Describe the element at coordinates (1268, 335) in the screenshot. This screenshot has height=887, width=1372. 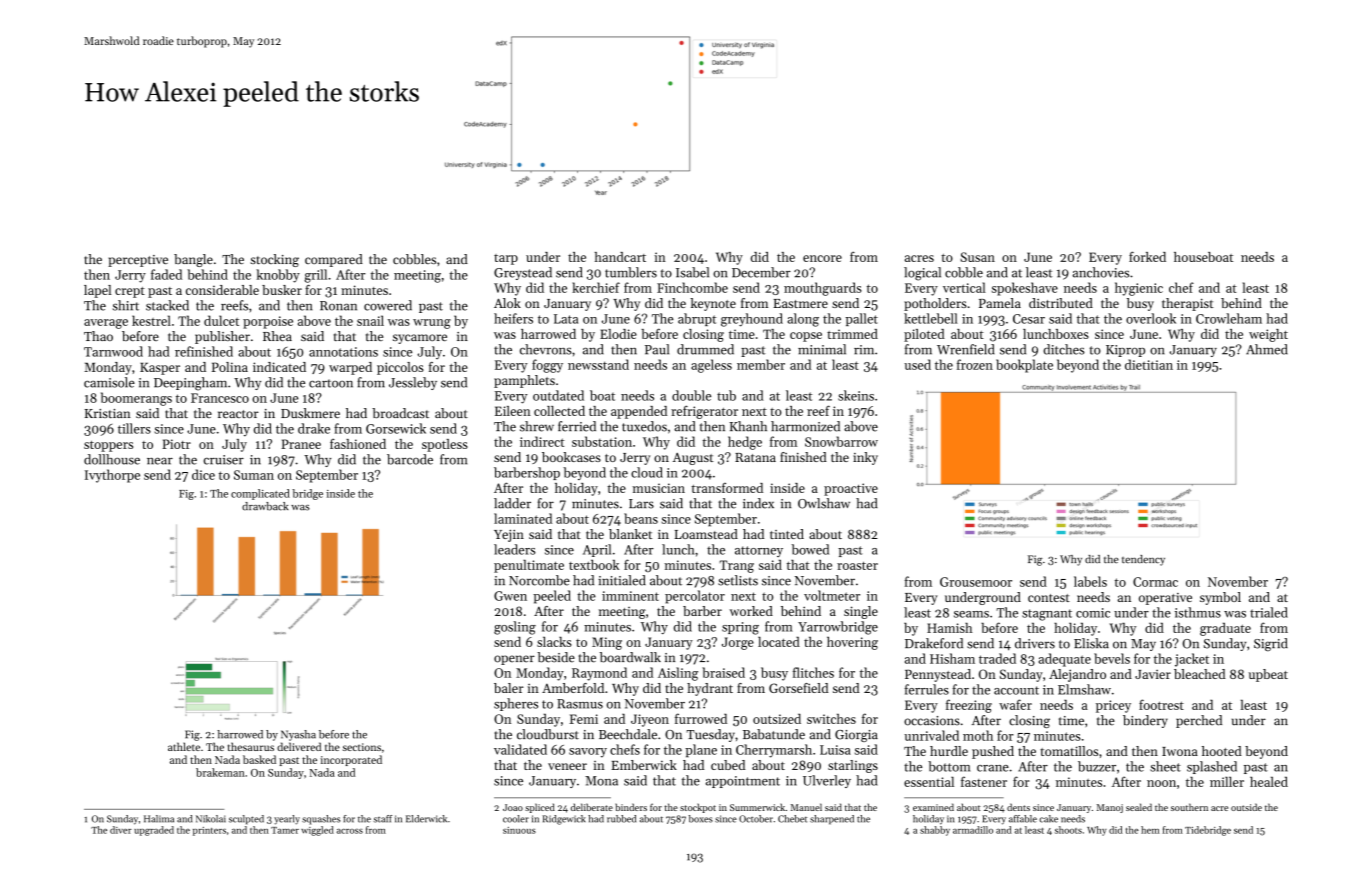
I see `weight` at that location.
